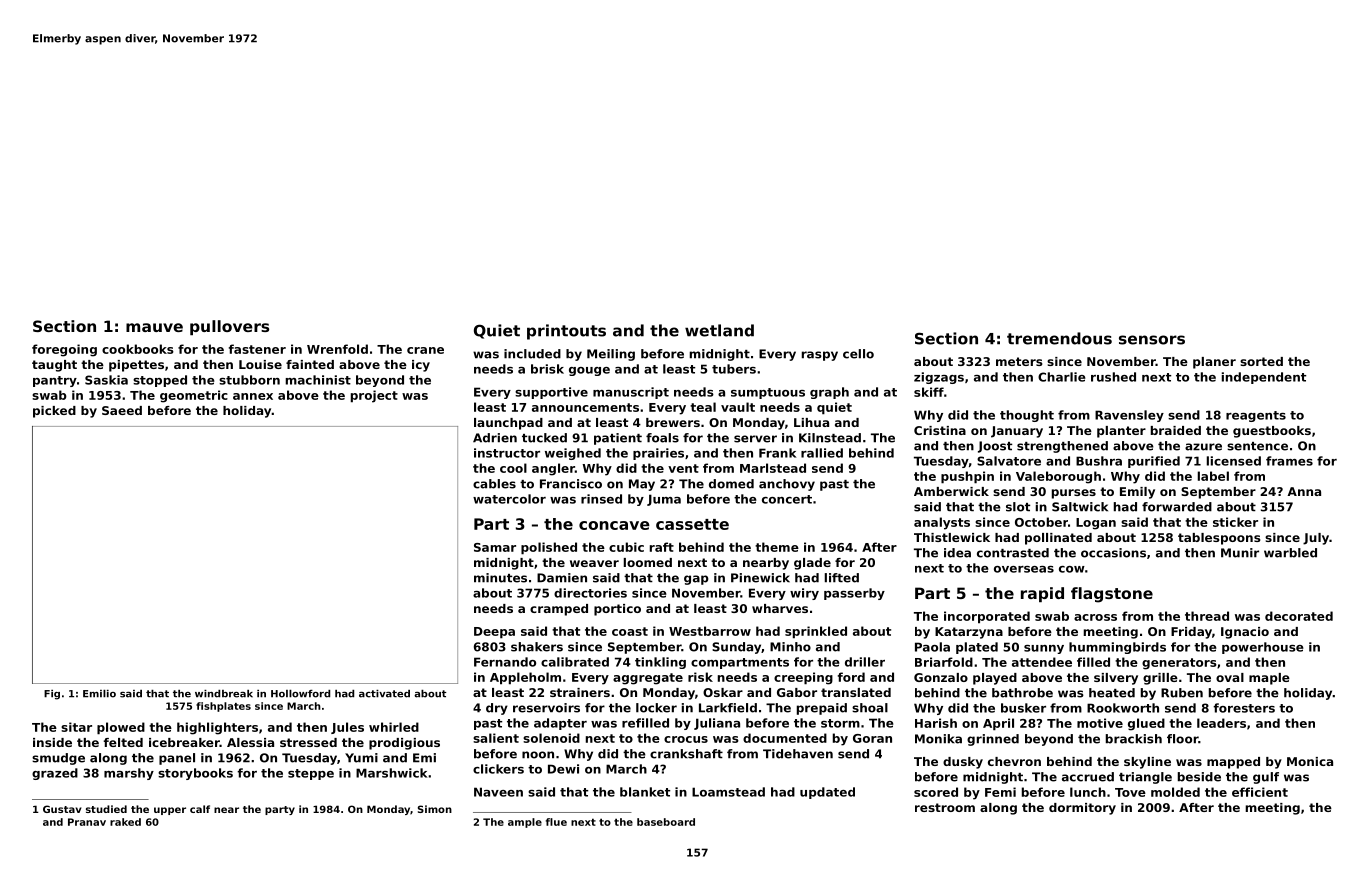 The image size is (1372, 887). Describe the element at coordinates (1112, 595) in the screenshot. I see `flagstone` at that location.
